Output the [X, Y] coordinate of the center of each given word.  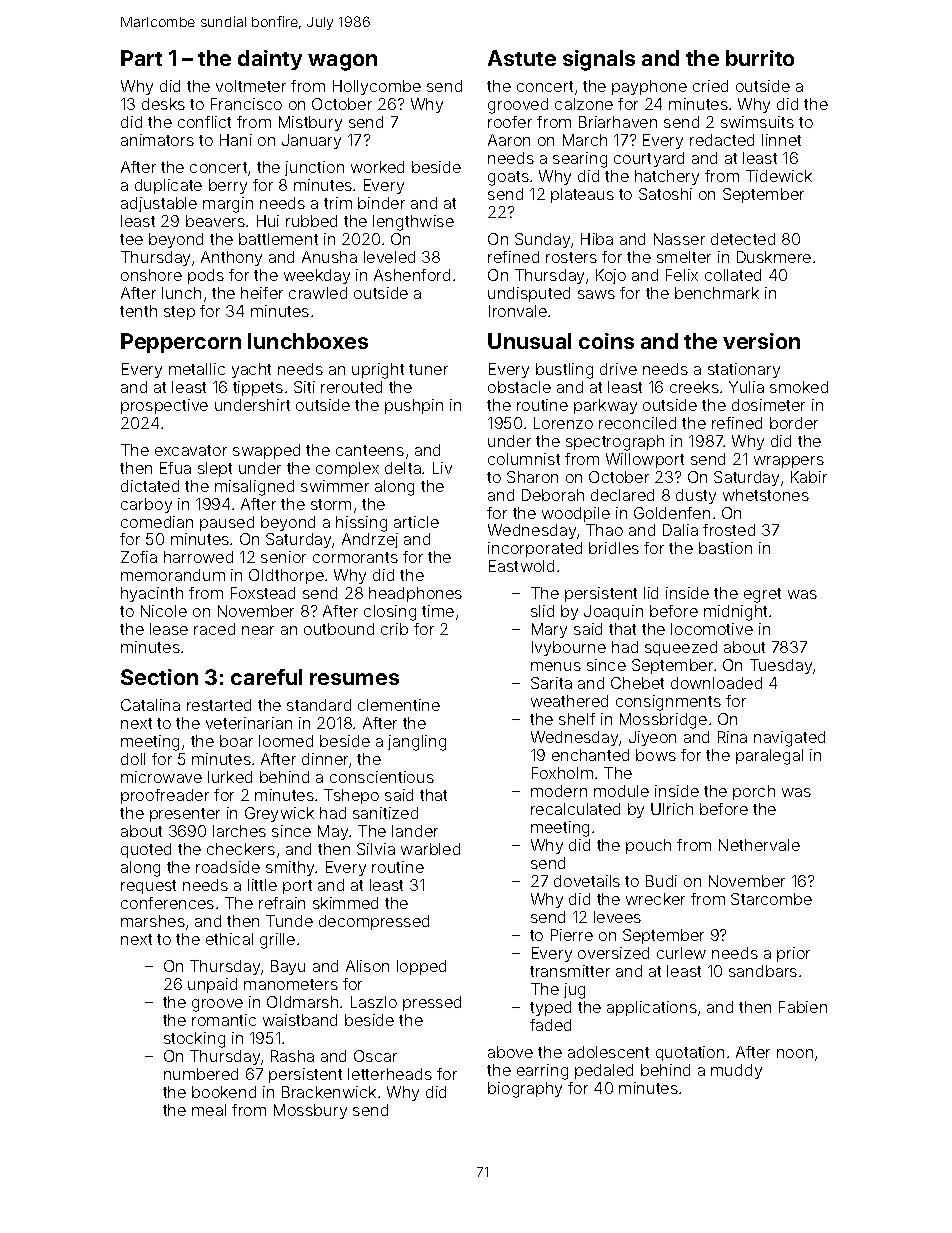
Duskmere [774, 257]
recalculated [575, 809]
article [416, 522]
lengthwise [413, 223]
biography [525, 1090]
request [148, 887]
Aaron [509, 140]
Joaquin [613, 612]
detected [743, 239]
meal [209, 1110]
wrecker [655, 899]
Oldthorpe [286, 576]
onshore [151, 275]
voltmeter [251, 86]
